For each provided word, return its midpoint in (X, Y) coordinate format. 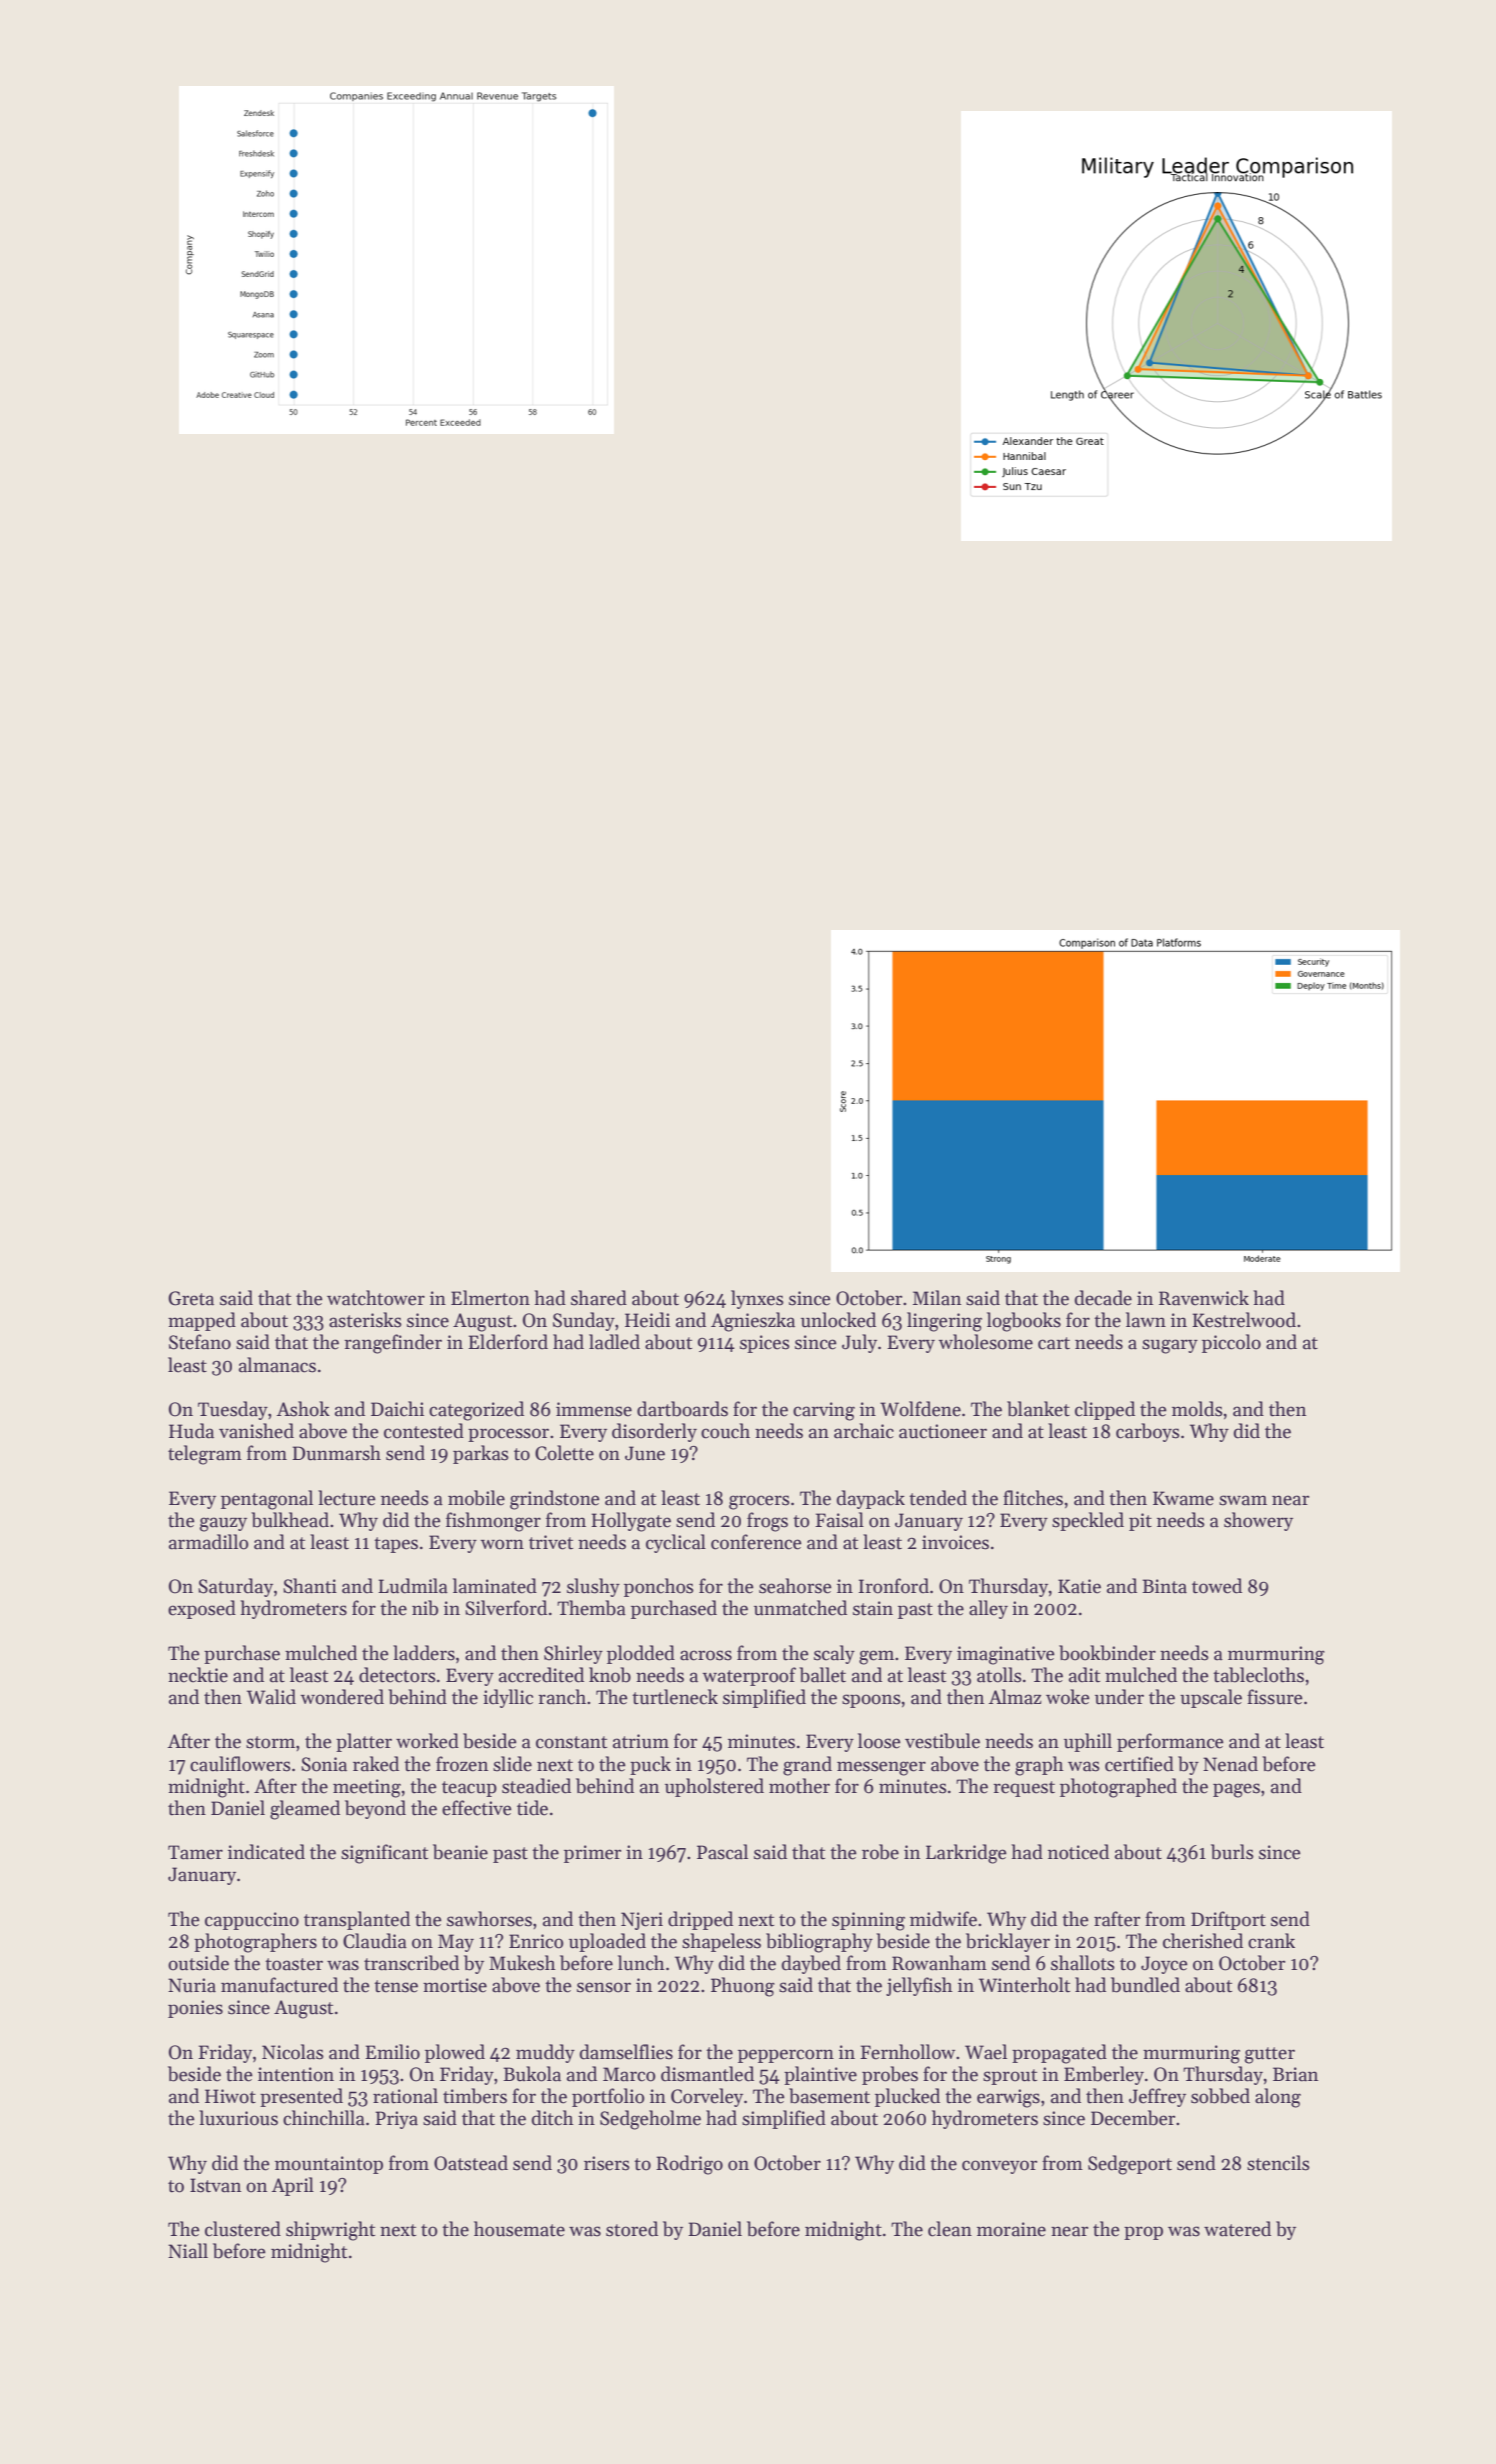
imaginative (1006, 1655)
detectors (397, 1675)
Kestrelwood (1244, 1320)
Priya (396, 2120)
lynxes (757, 1299)
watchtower (376, 1298)
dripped (700, 1920)
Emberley (1104, 2075)
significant (384, 1854)
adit (1084, 1675)
